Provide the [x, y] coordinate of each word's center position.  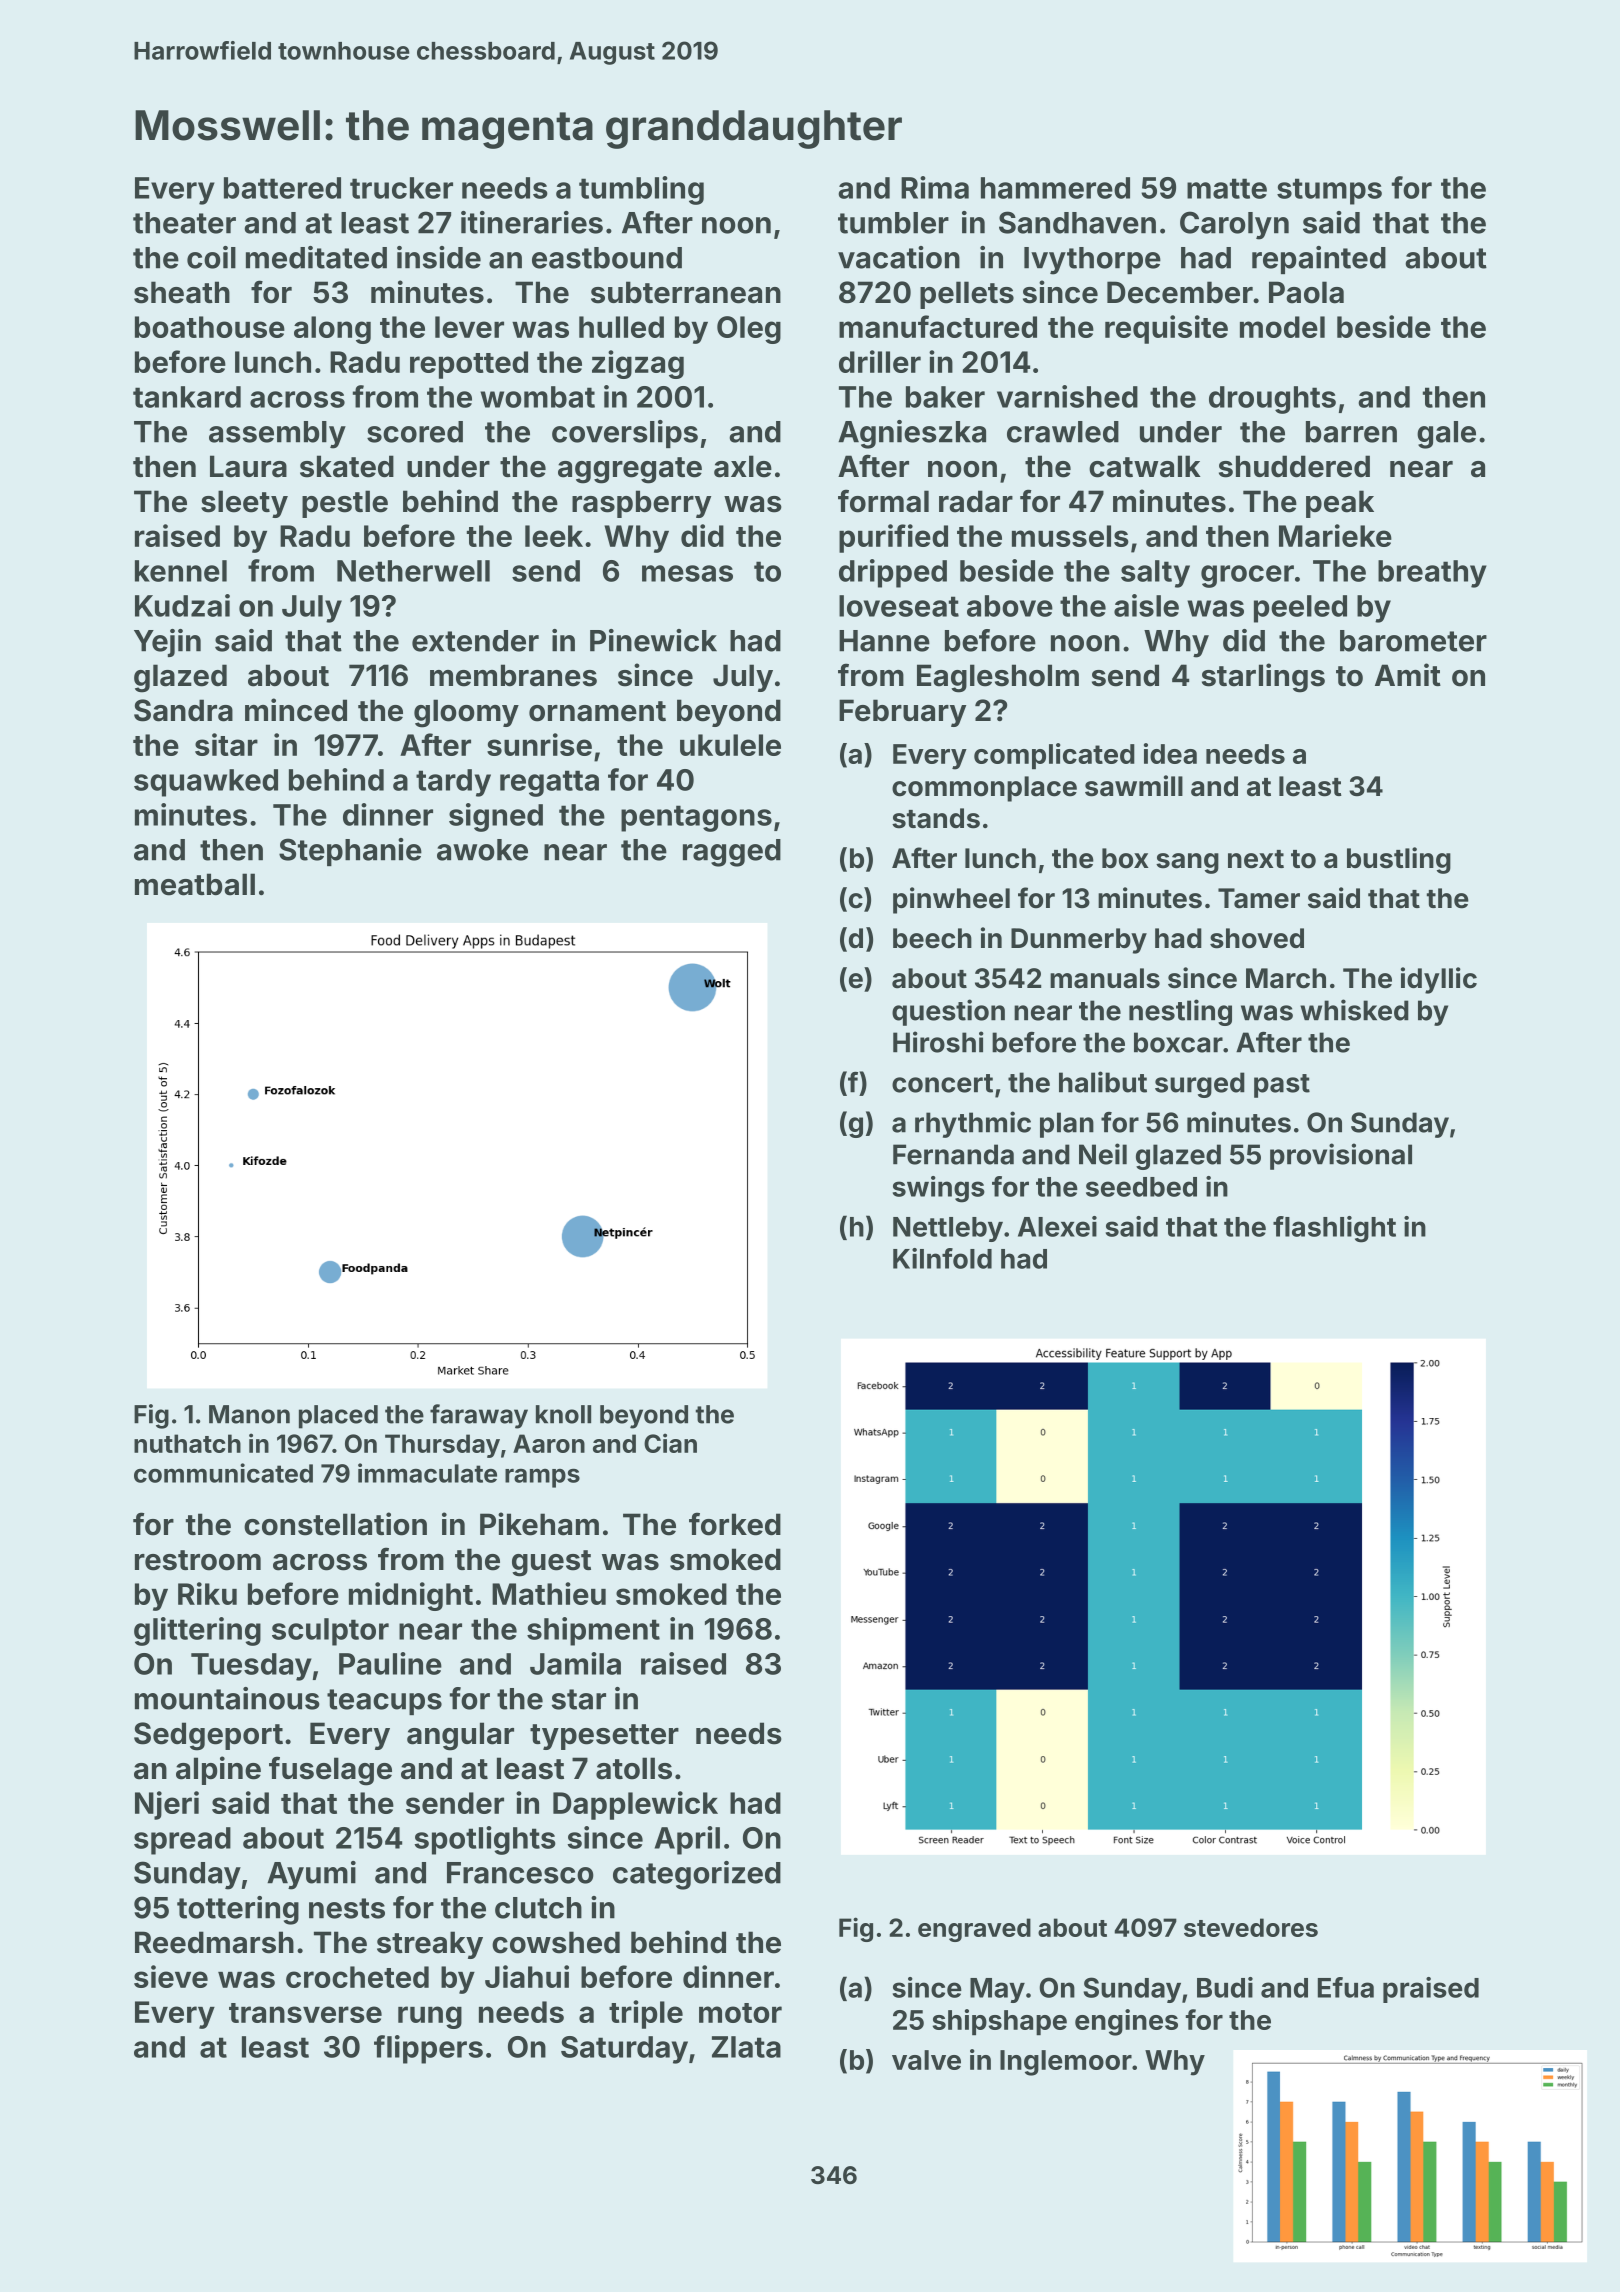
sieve [171, 1976]
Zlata [746, 2047]
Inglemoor [1066, 2063]
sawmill [1134, 786]
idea [1170, 753]
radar [976, 501]
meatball [195, 884]
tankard [187, 397]
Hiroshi [938, 1042]
